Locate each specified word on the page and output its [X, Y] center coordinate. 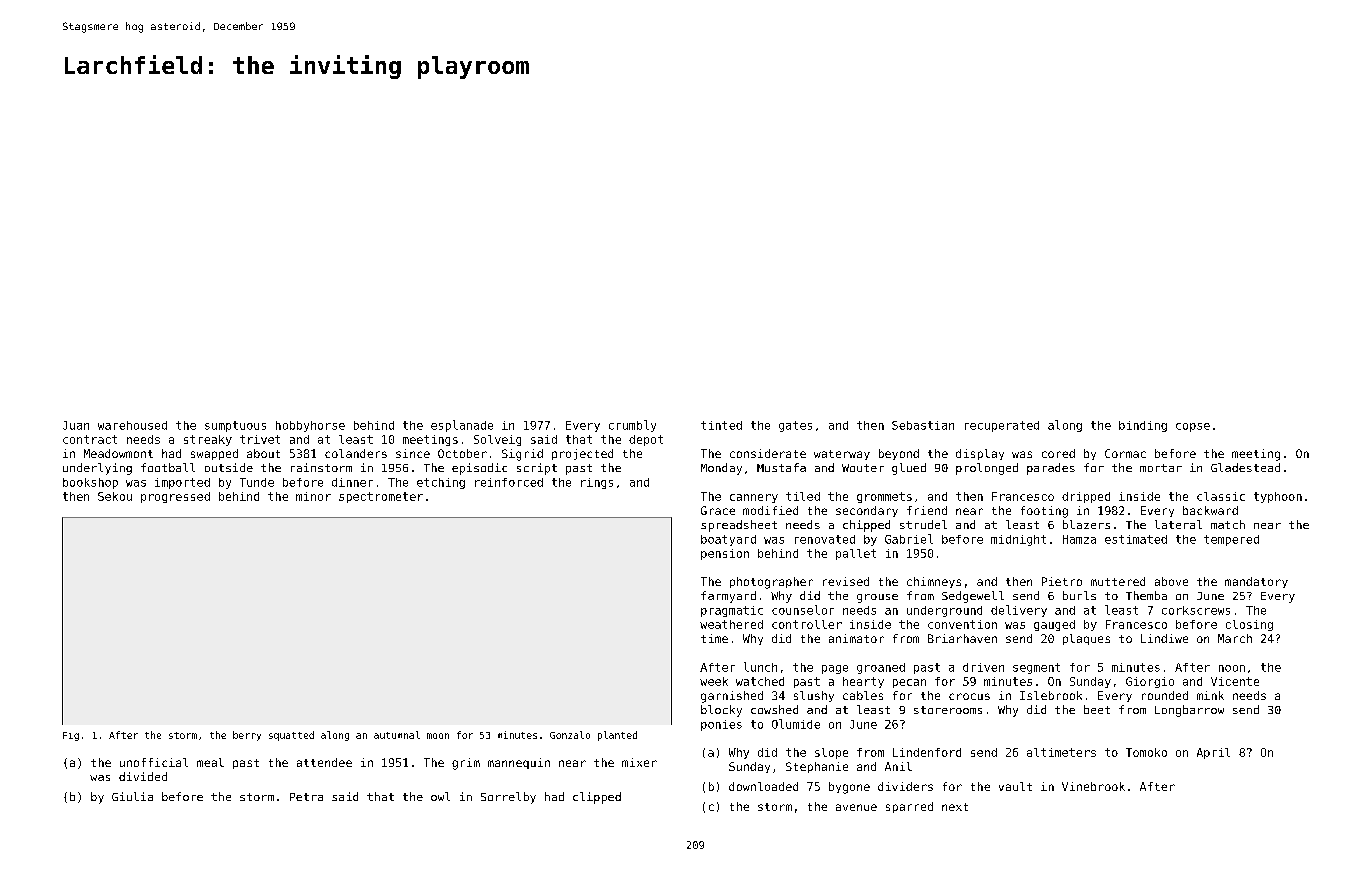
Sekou [115, 496]
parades [1051, 469]
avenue [856, 807]
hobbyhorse [310, 426]
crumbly [632, 426]
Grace [718, 510]
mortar [1161, 468]
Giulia [132, 796]
